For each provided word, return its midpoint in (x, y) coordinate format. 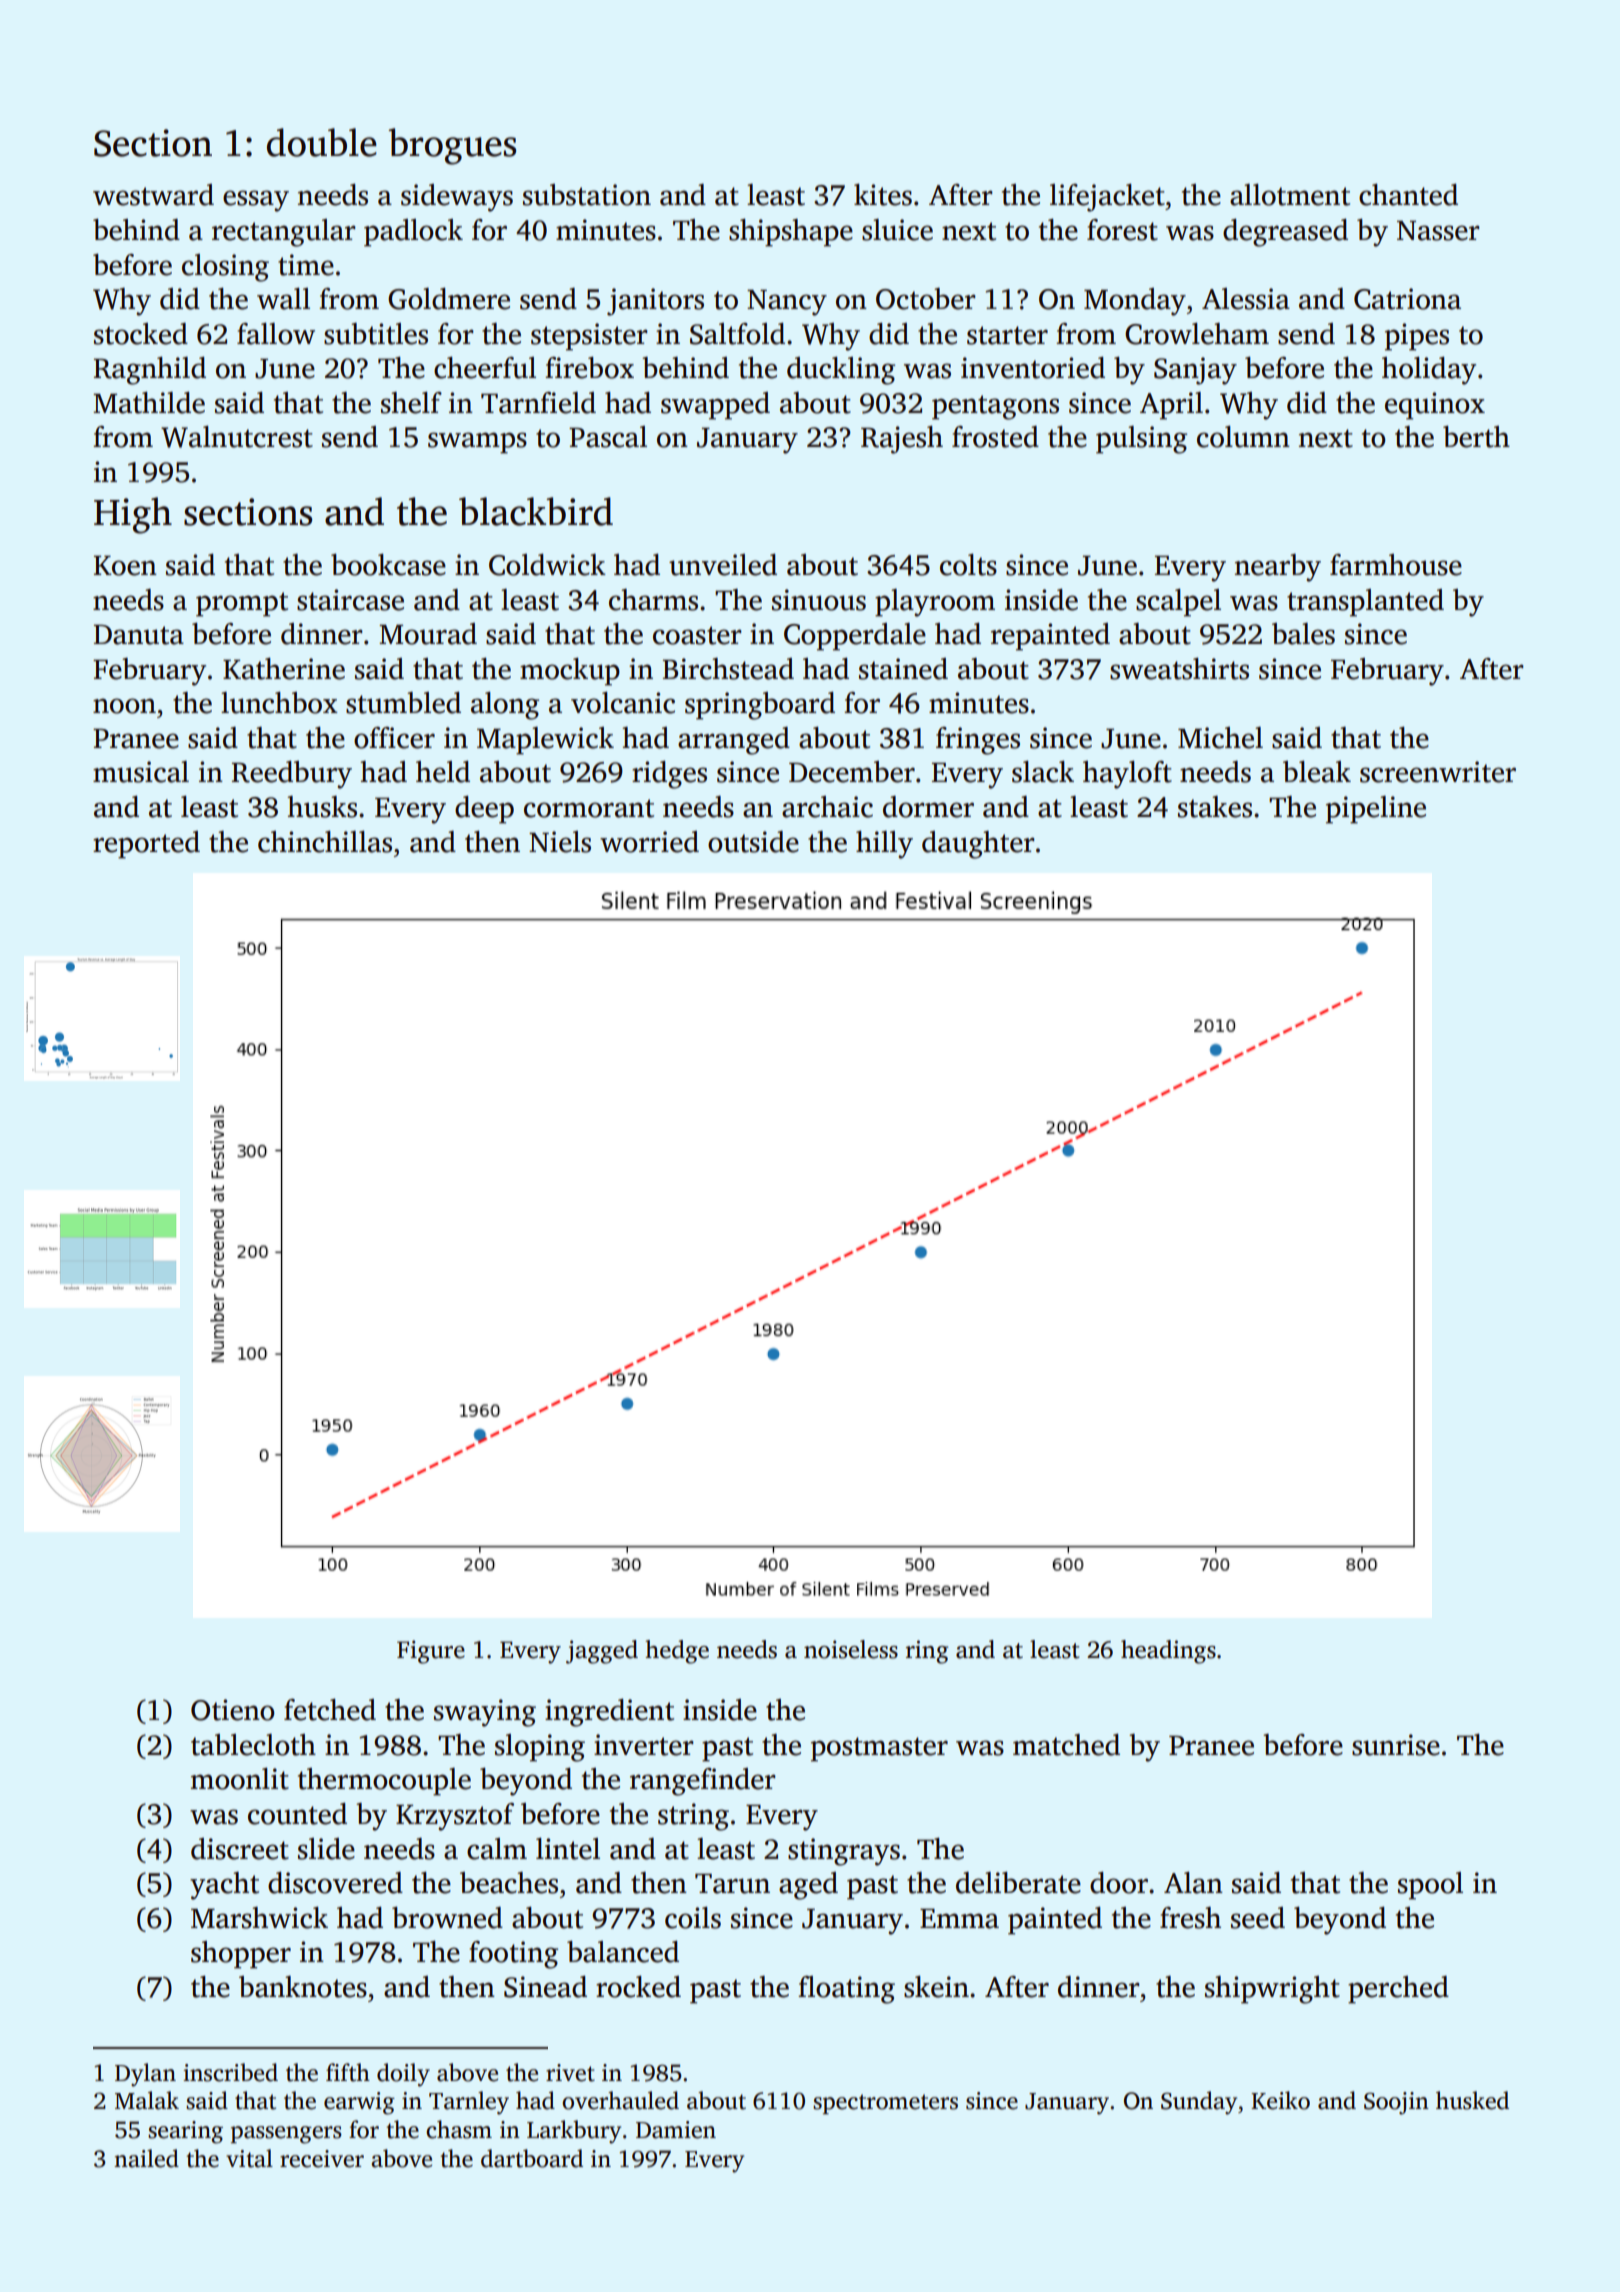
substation (587, 195)
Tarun (732, 1884)
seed (1258, 1918)
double (322, 142)
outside (753, 842)
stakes (1215, 807)
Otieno (232, 1710)
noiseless (851, 1649)
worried (649, 842)
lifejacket (1107, 198)
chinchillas (325, 842)
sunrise (1396, 1745)
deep (484, 810)
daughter (978, 845)
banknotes (303, 1987)
